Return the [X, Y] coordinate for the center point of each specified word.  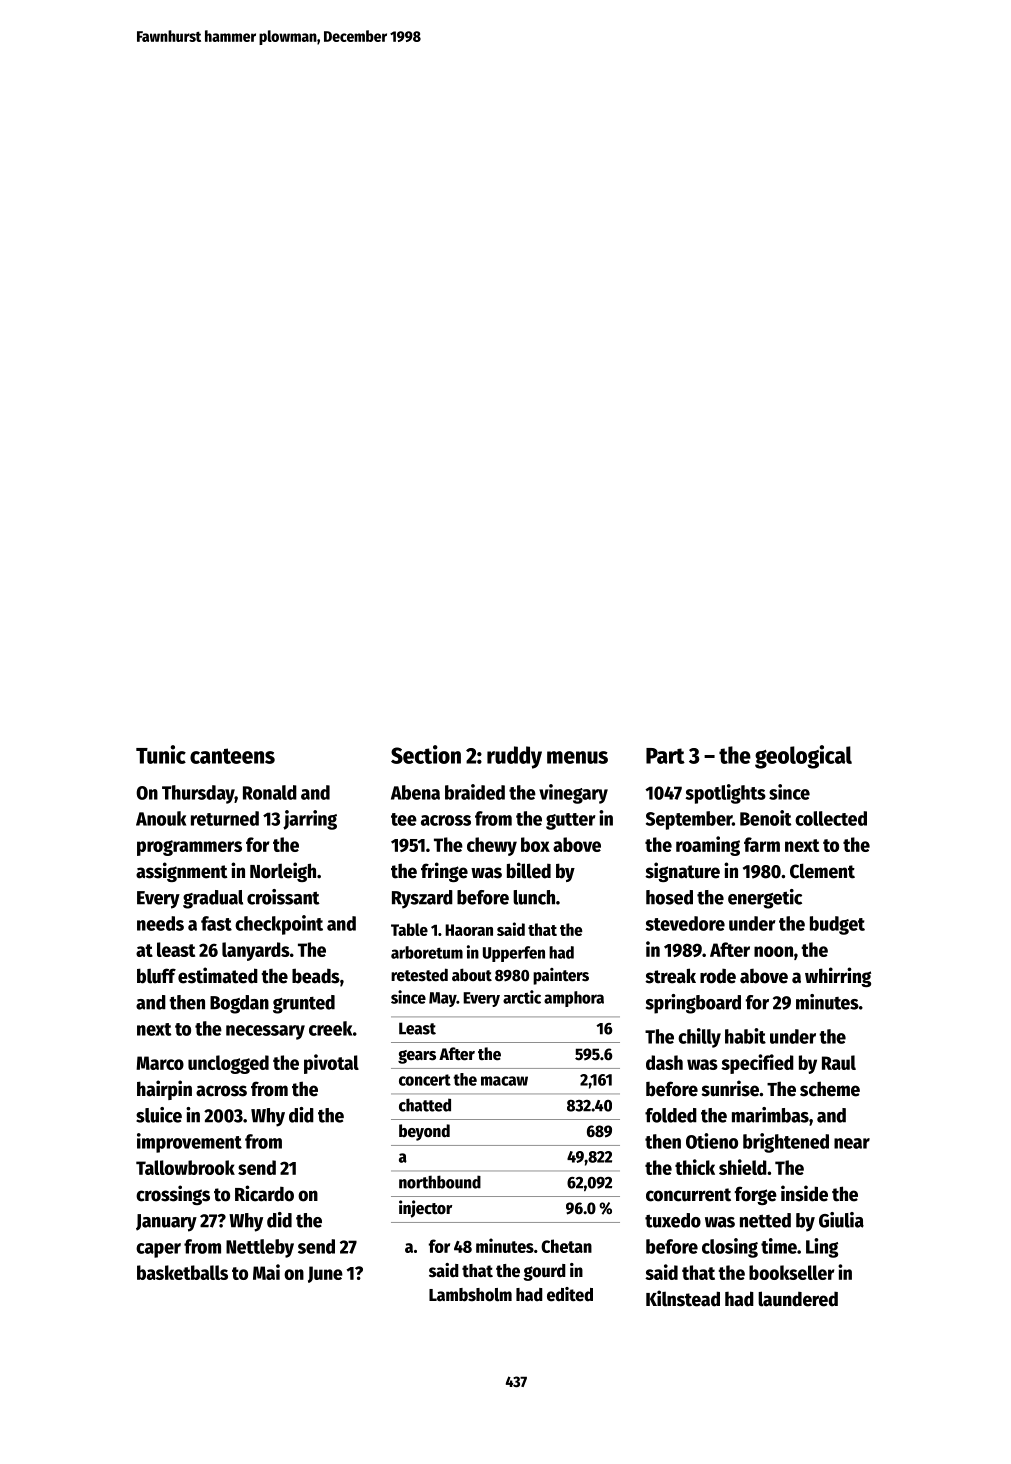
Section [426, 754]
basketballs [182, 1272]
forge [756, 1195]
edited [570, 1294]
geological [803, 757]
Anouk [161, 818]
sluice [159, 1115]
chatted [425, 1105]
